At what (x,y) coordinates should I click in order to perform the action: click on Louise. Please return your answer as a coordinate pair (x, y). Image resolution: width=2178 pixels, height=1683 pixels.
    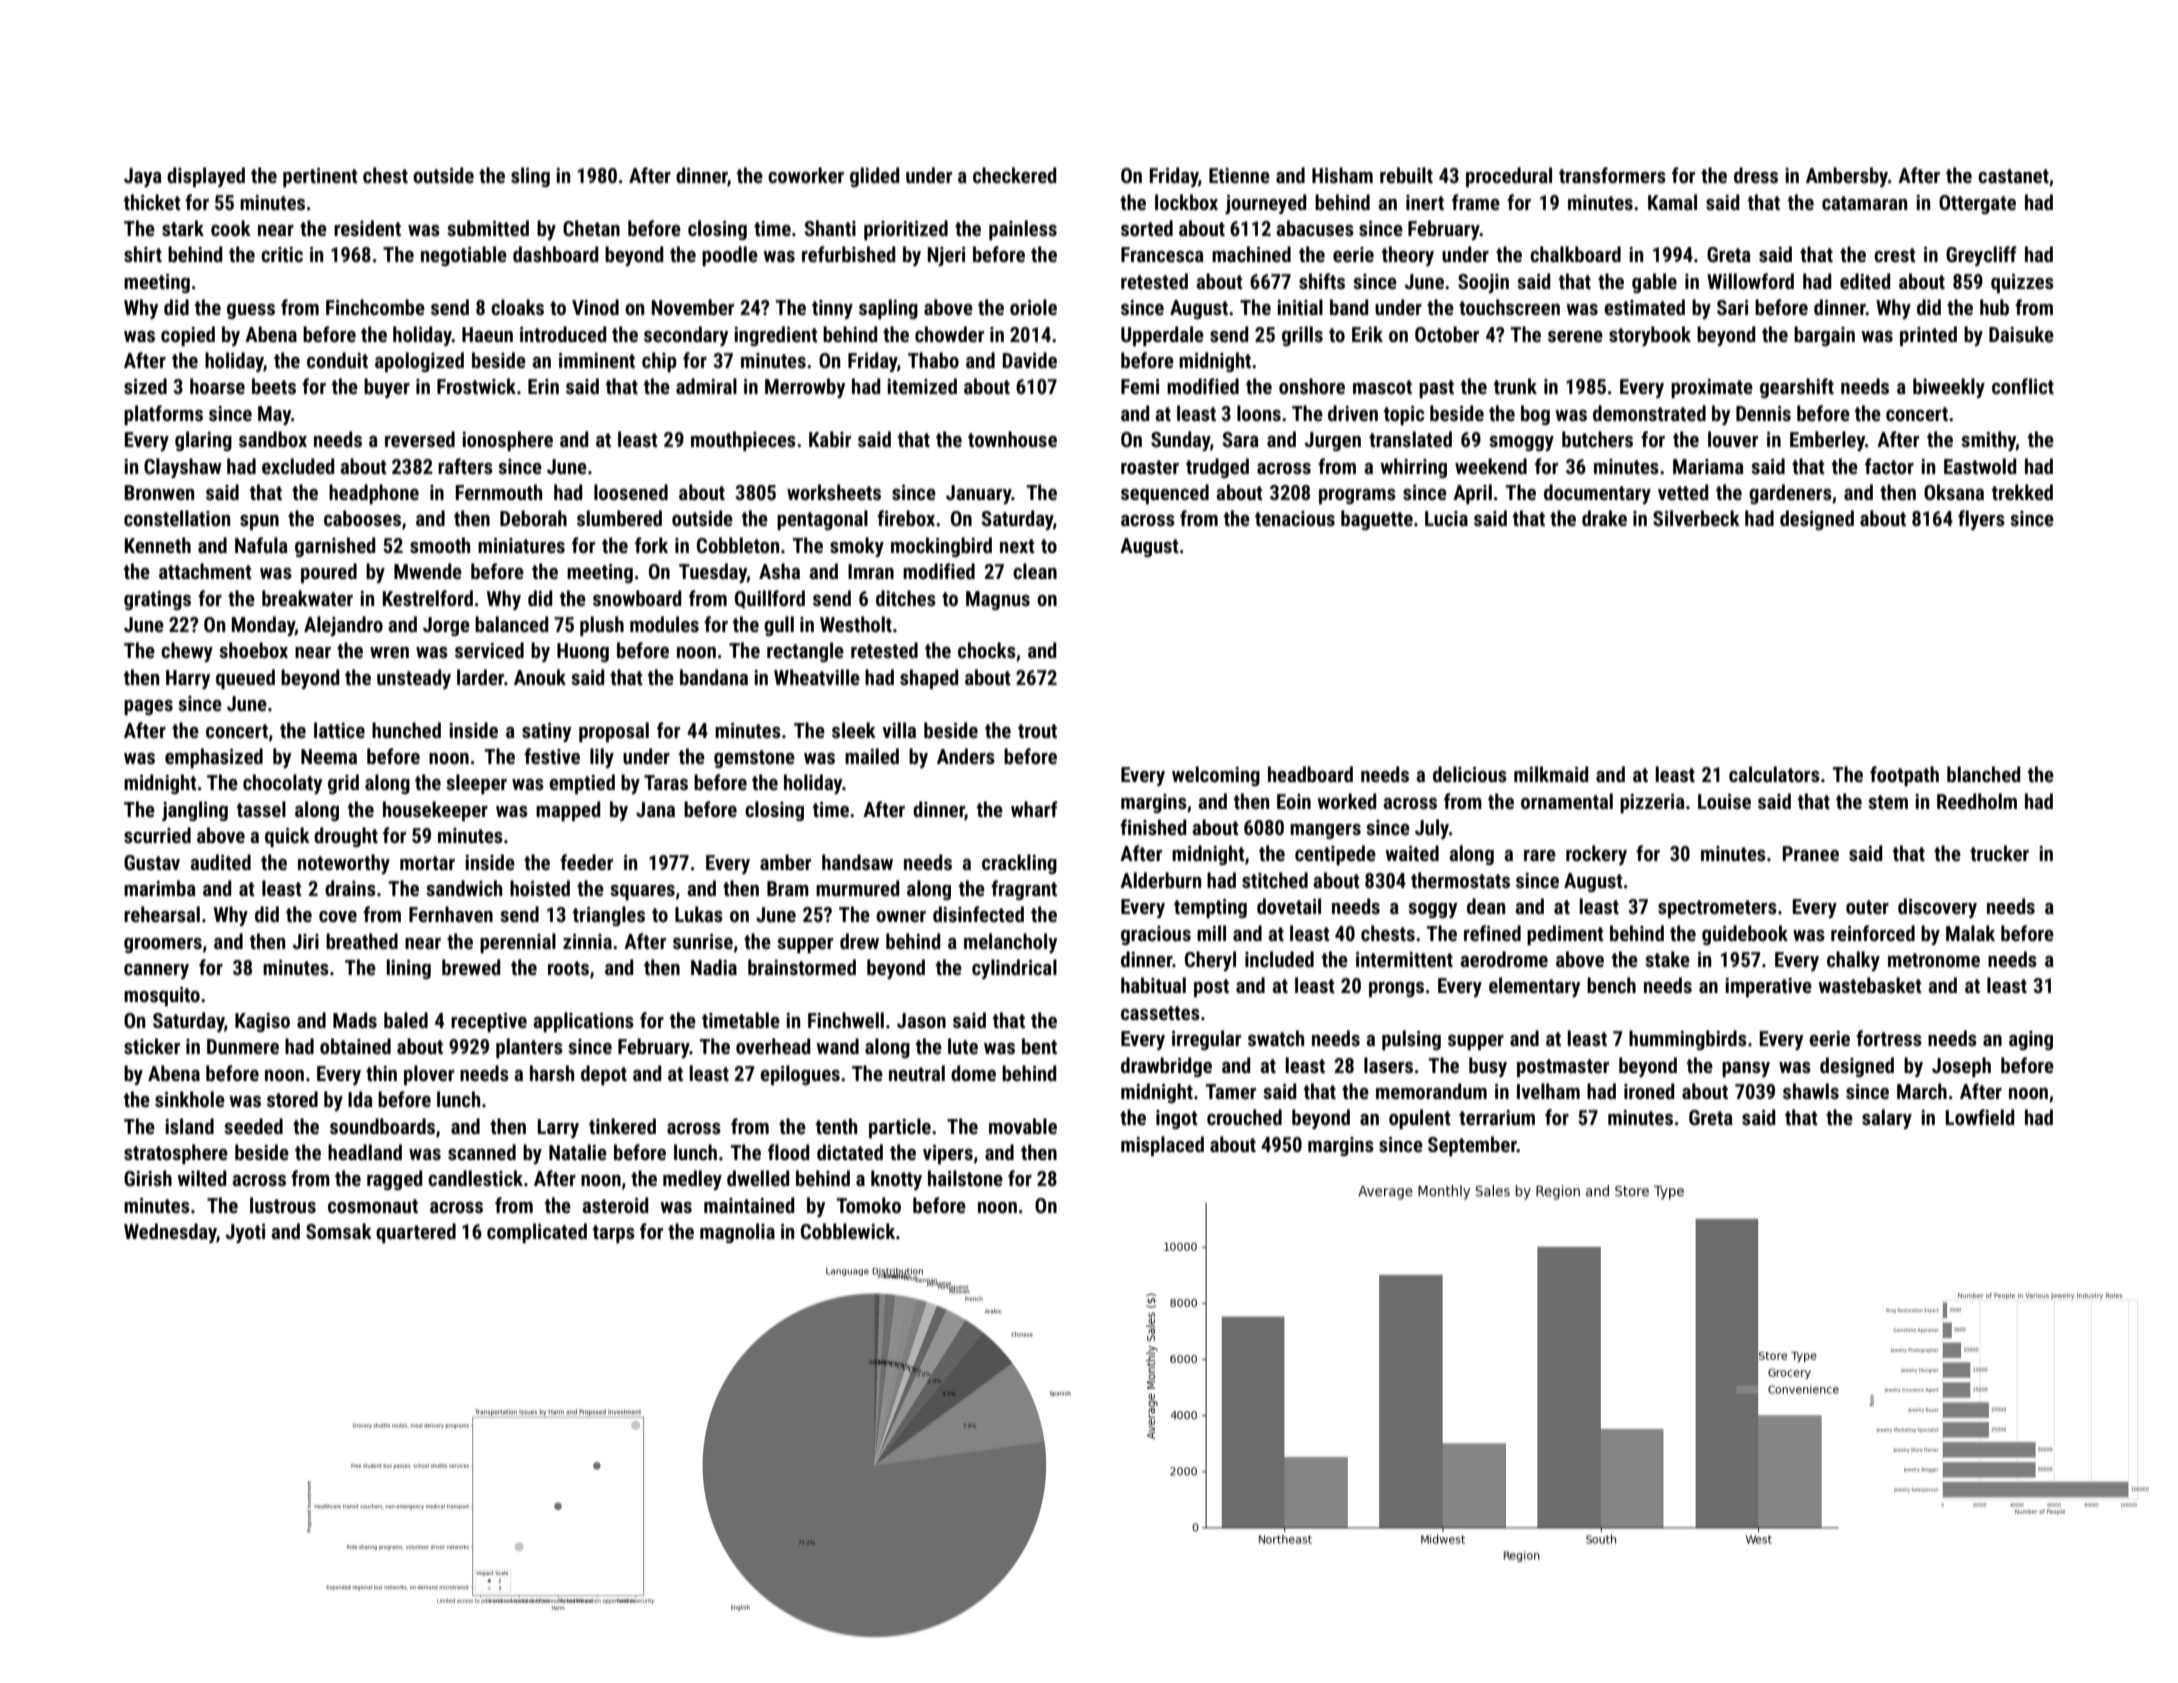
    Looking at the image, I should click on (1724, 801).
